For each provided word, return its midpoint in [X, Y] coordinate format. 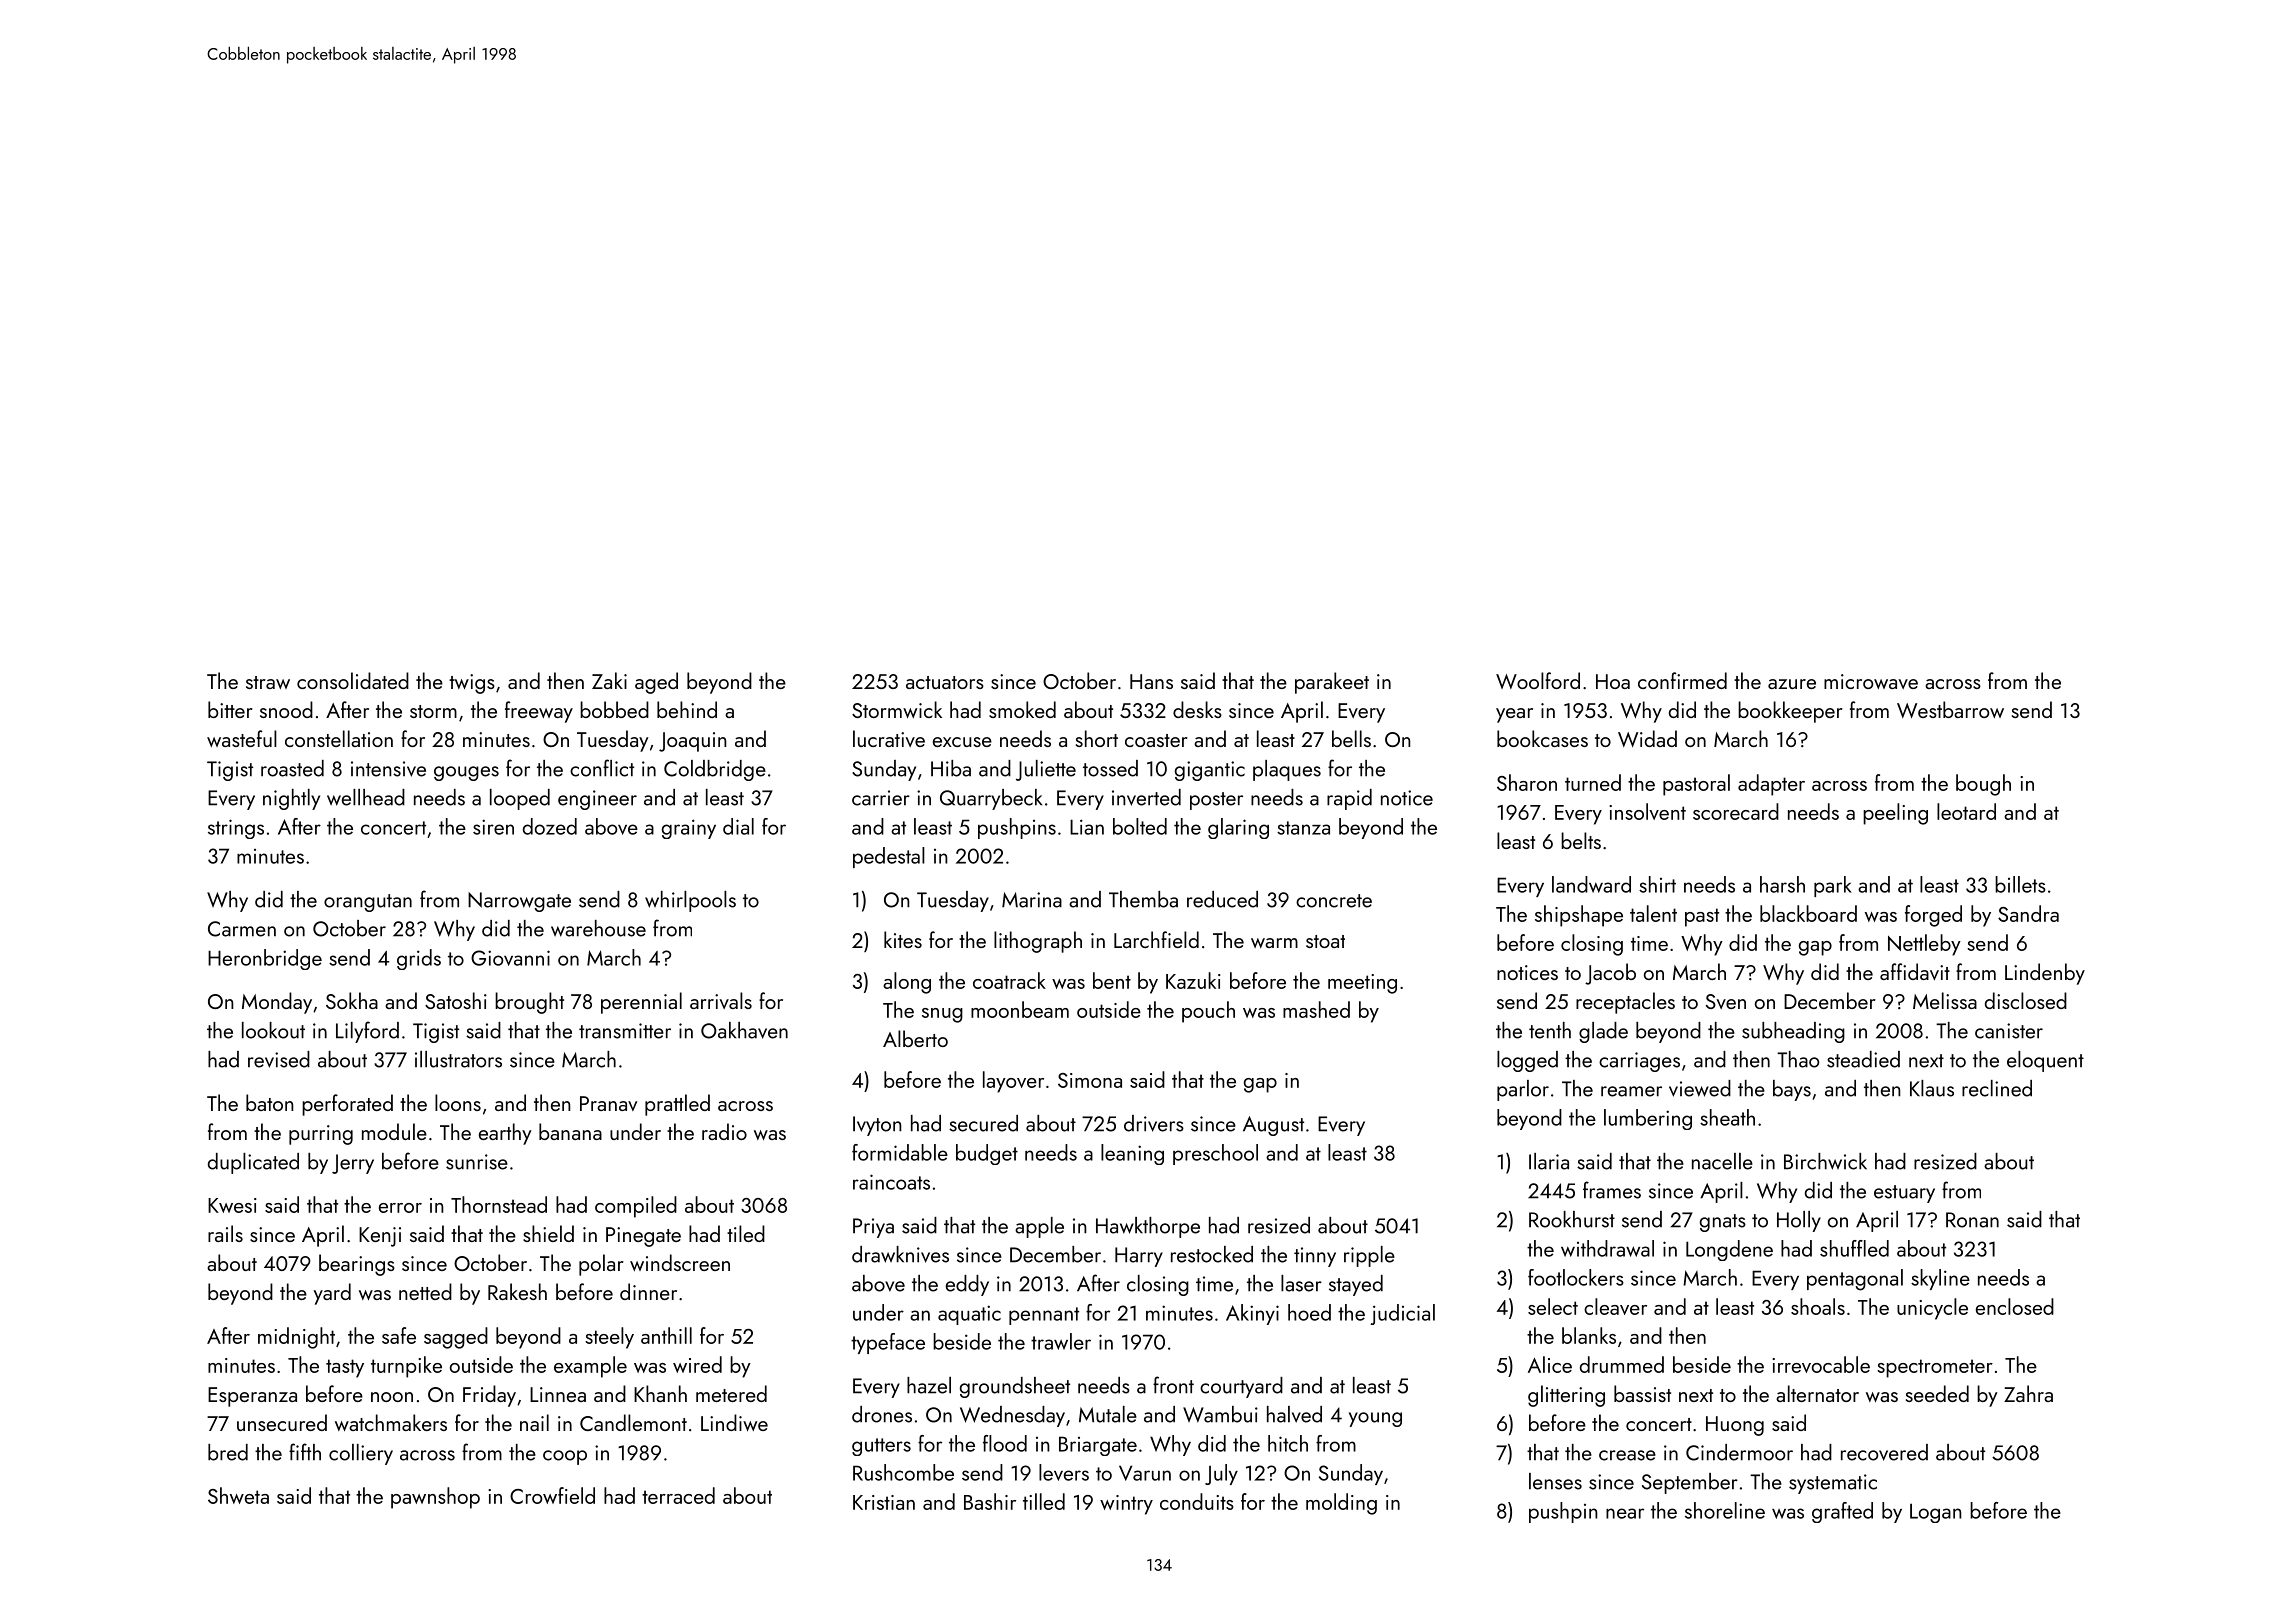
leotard [1966, 811]
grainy [689, 829]
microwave [1871, 681]
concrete [1334, 901]
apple [1039, 1227]
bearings [357, 1265]
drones [882, 1414]
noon [392, 1397]
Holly [1799, 1221]
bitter [230, 709]
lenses [1555, 1481]
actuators [945, 682]
